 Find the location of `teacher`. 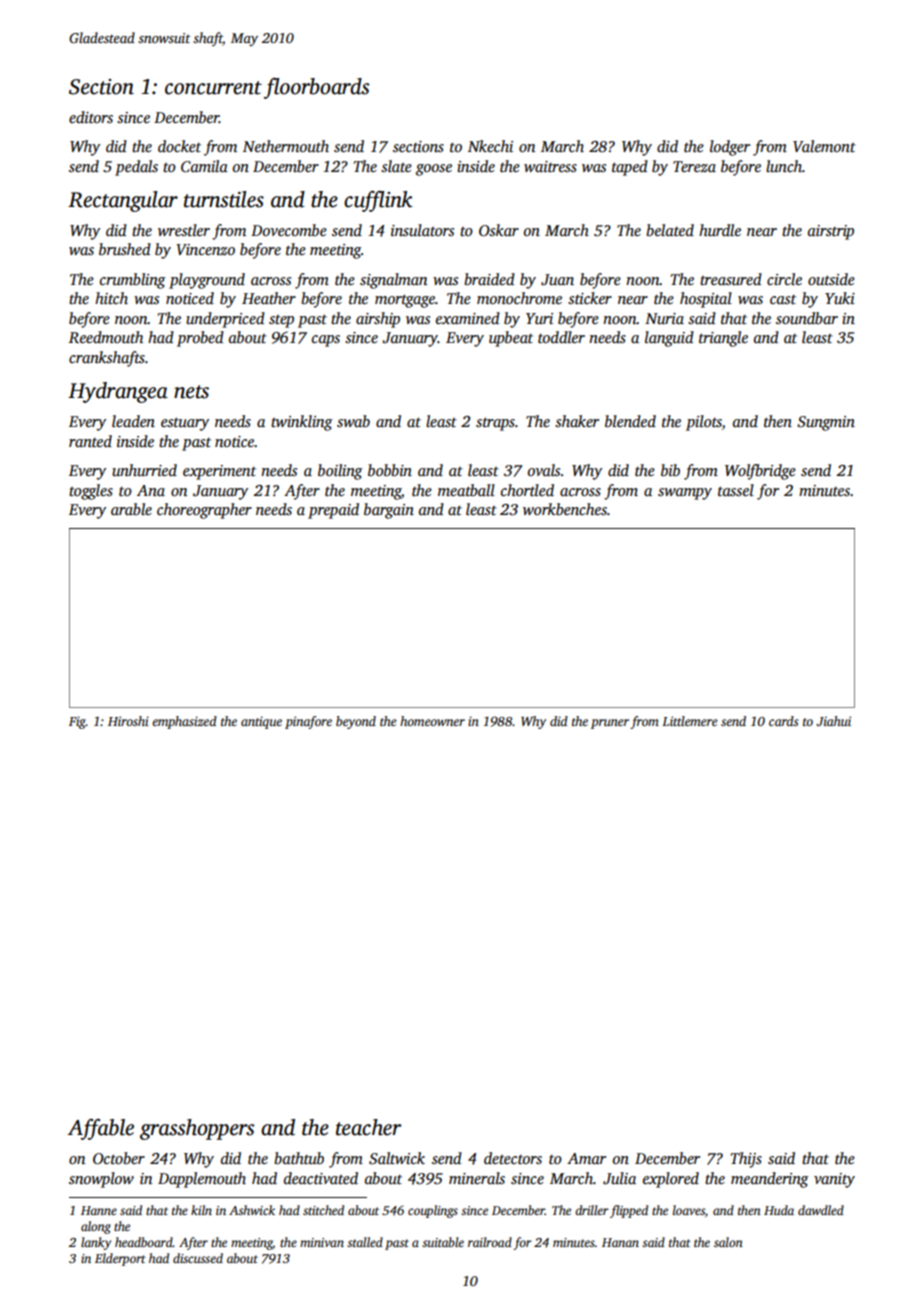

teacher is located at coordinates (368, 1127).
